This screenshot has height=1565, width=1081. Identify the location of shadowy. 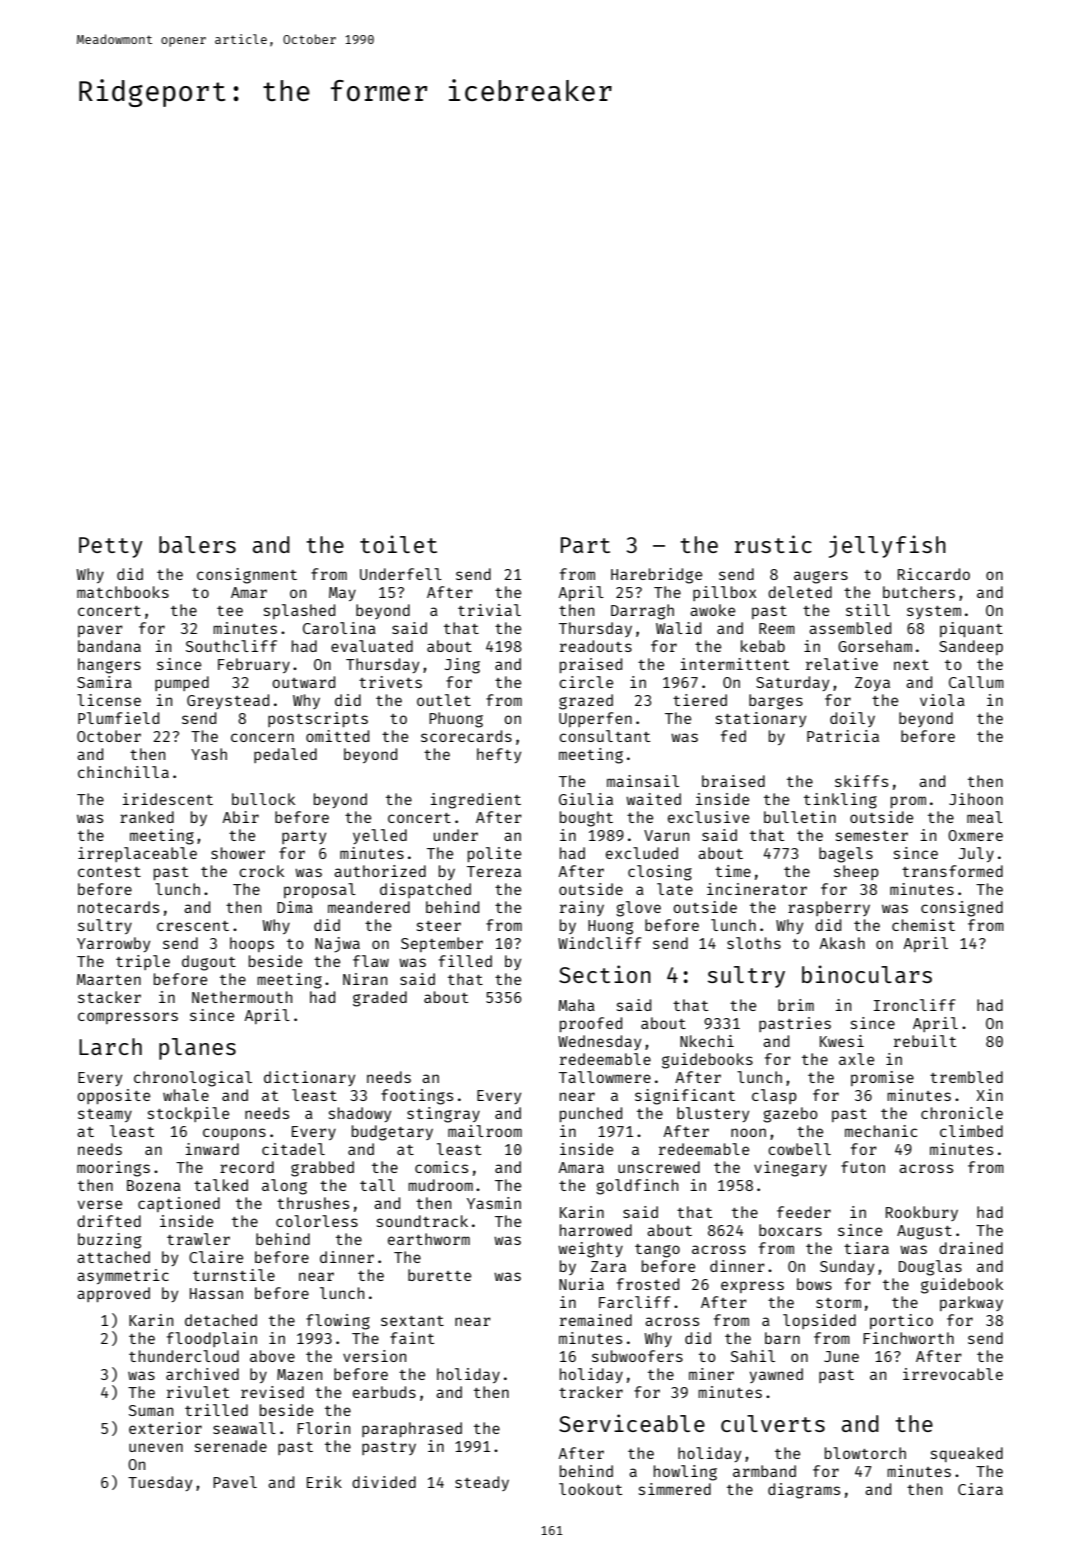
(360, 1114).
